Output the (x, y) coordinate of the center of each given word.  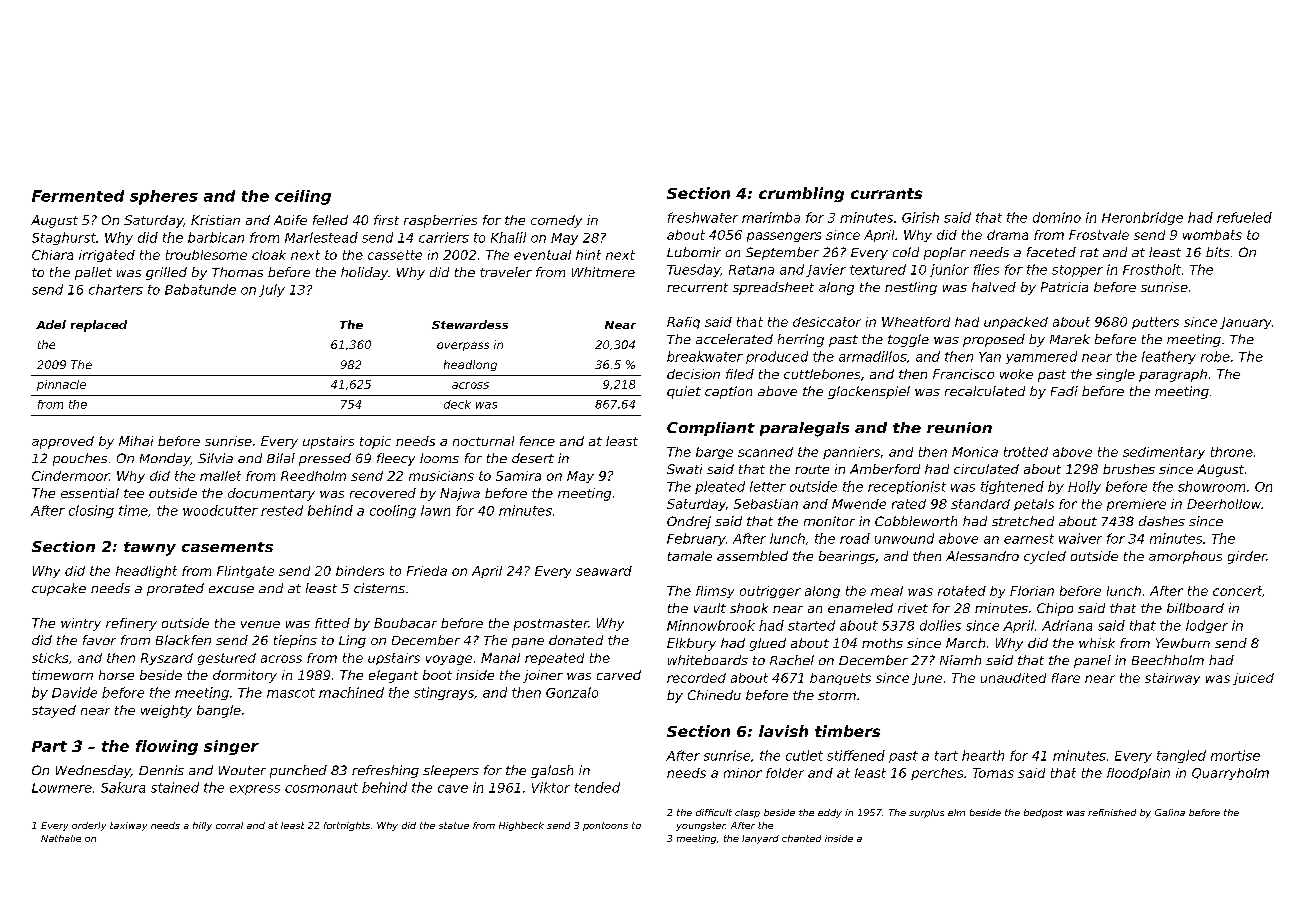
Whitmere (603, 272)
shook (749, 608)
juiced (1253, 679)
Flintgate (245, 572)
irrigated (107, 256)
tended (597, 787)
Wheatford (916, 322)
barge (714, 453)
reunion (959, 427)
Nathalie (61, 838)
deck (457, 404)
